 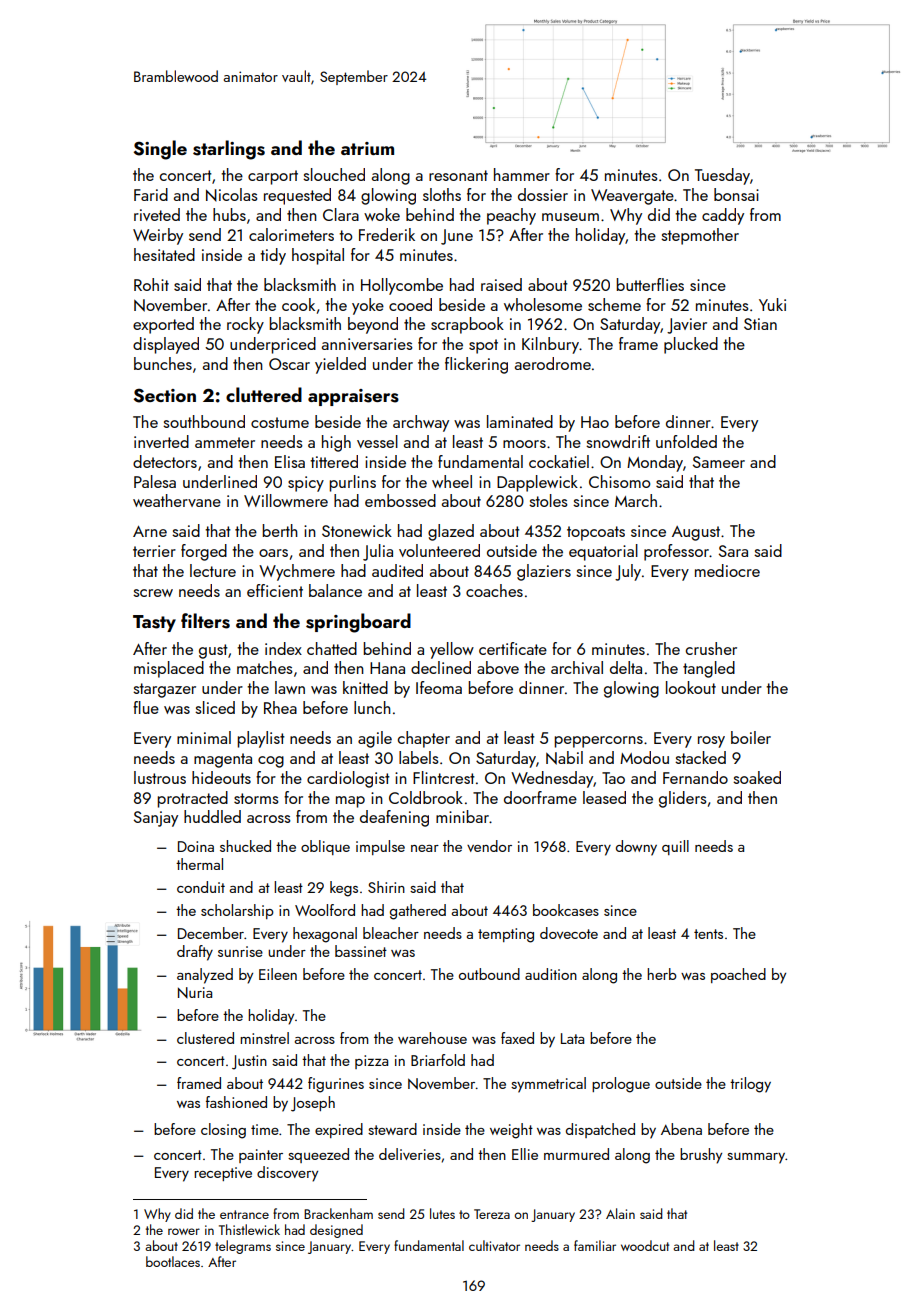 I want to click on Nabil, so click(x=564, y=758).
